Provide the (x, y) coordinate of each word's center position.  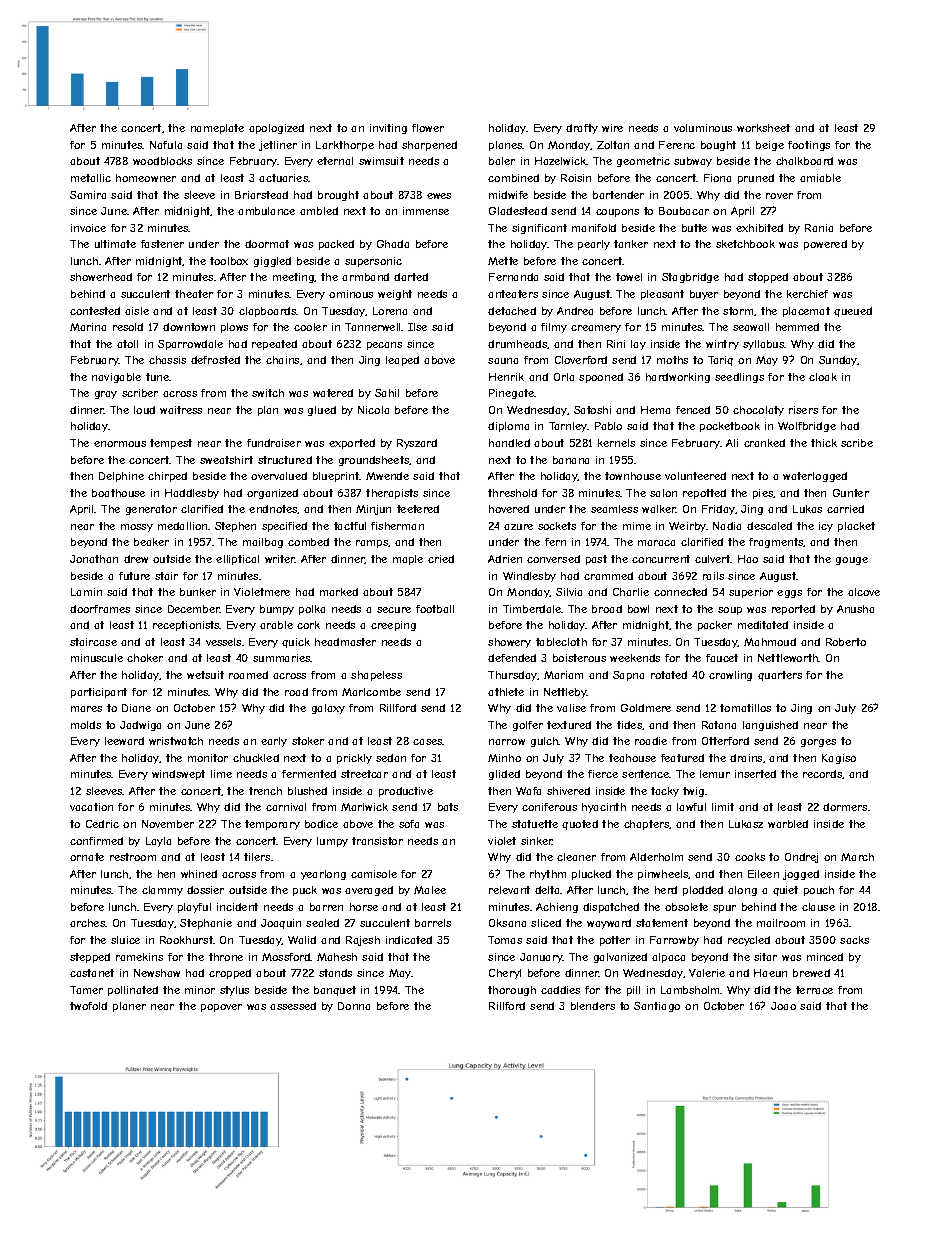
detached (512, 311)
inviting (388, 129)
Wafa (528, 791)
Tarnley (568, 427)
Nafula (166, 145)
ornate (87, 857)
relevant (509, 890)
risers (803, 410)
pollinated (133, 991)
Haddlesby (192, 494)
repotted (704, 494)
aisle (137, 311)
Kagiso (839, 759)
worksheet (763, 128)
